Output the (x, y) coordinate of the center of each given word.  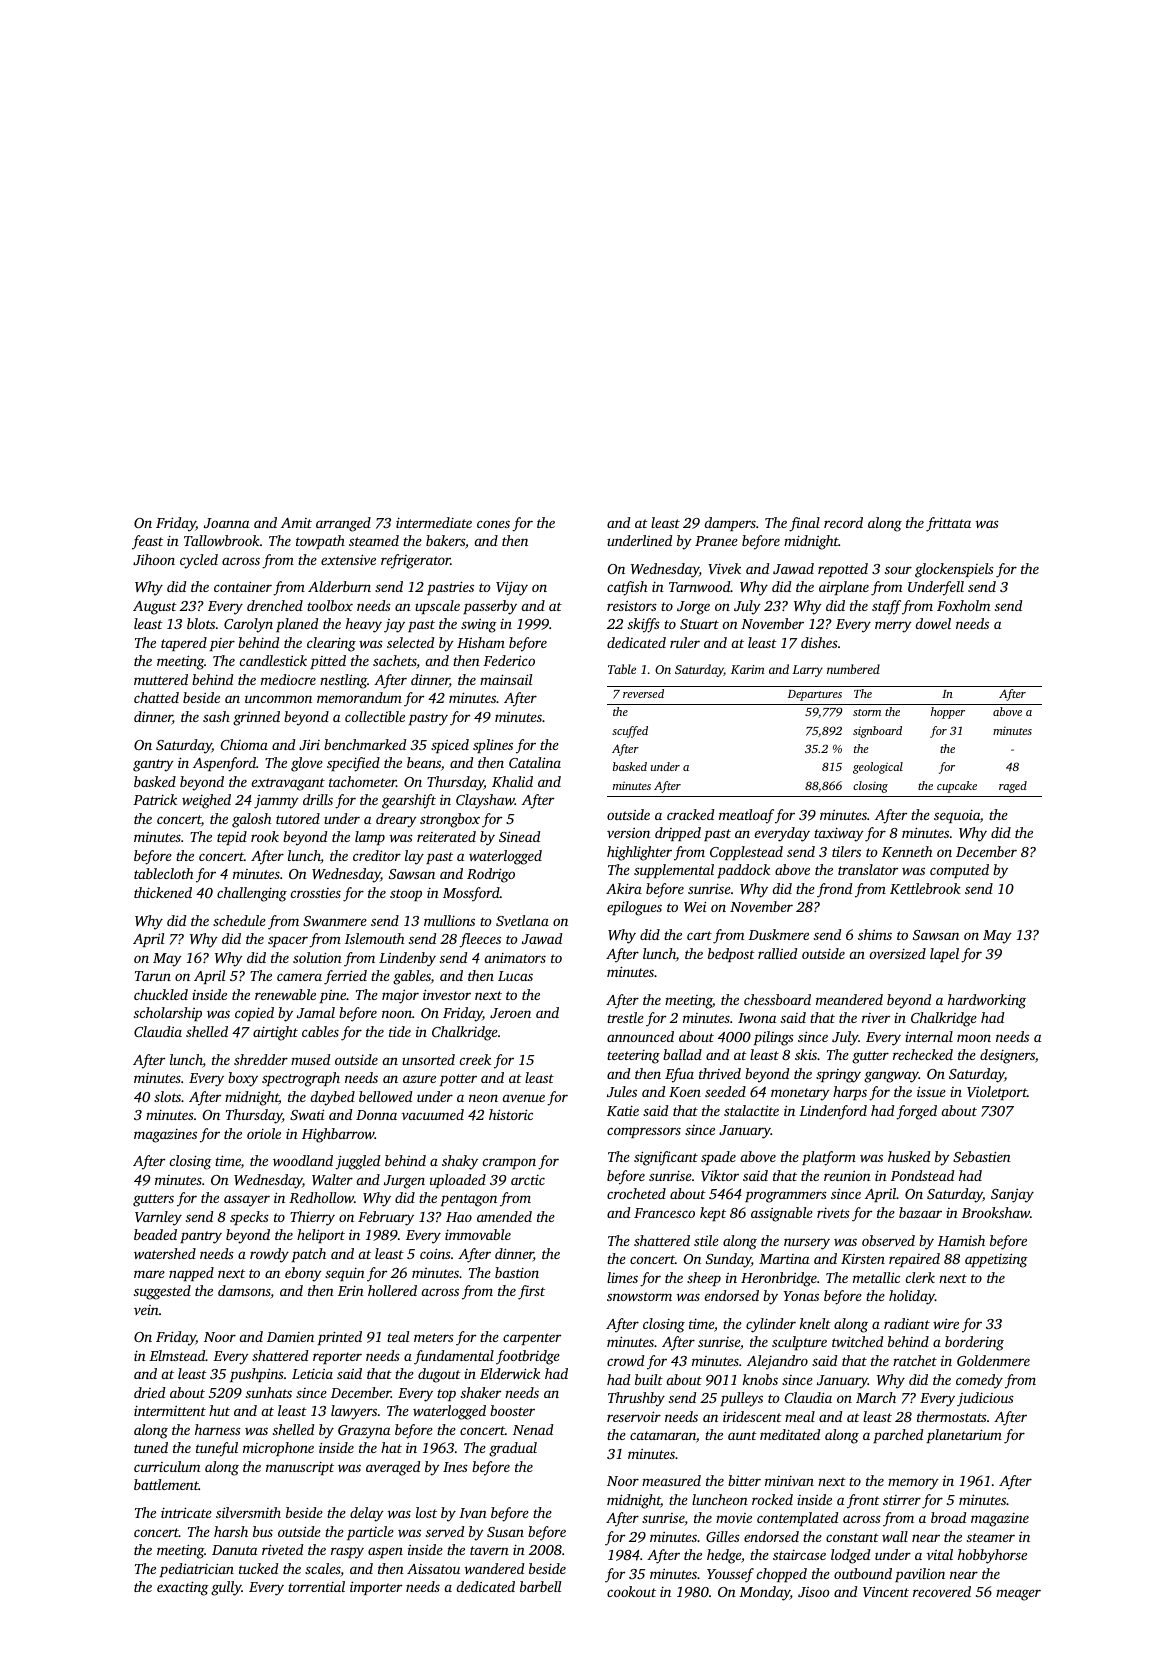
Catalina (535, 762)
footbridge (528, 1357)
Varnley (158, 1218)
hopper (948, 713)
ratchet (915, 1360)
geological (878, 768)
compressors (644, 1132)
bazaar (920, 1212)
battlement (166, 1484)
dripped (678, 834)
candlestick (273, 660)
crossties (316, 893)
